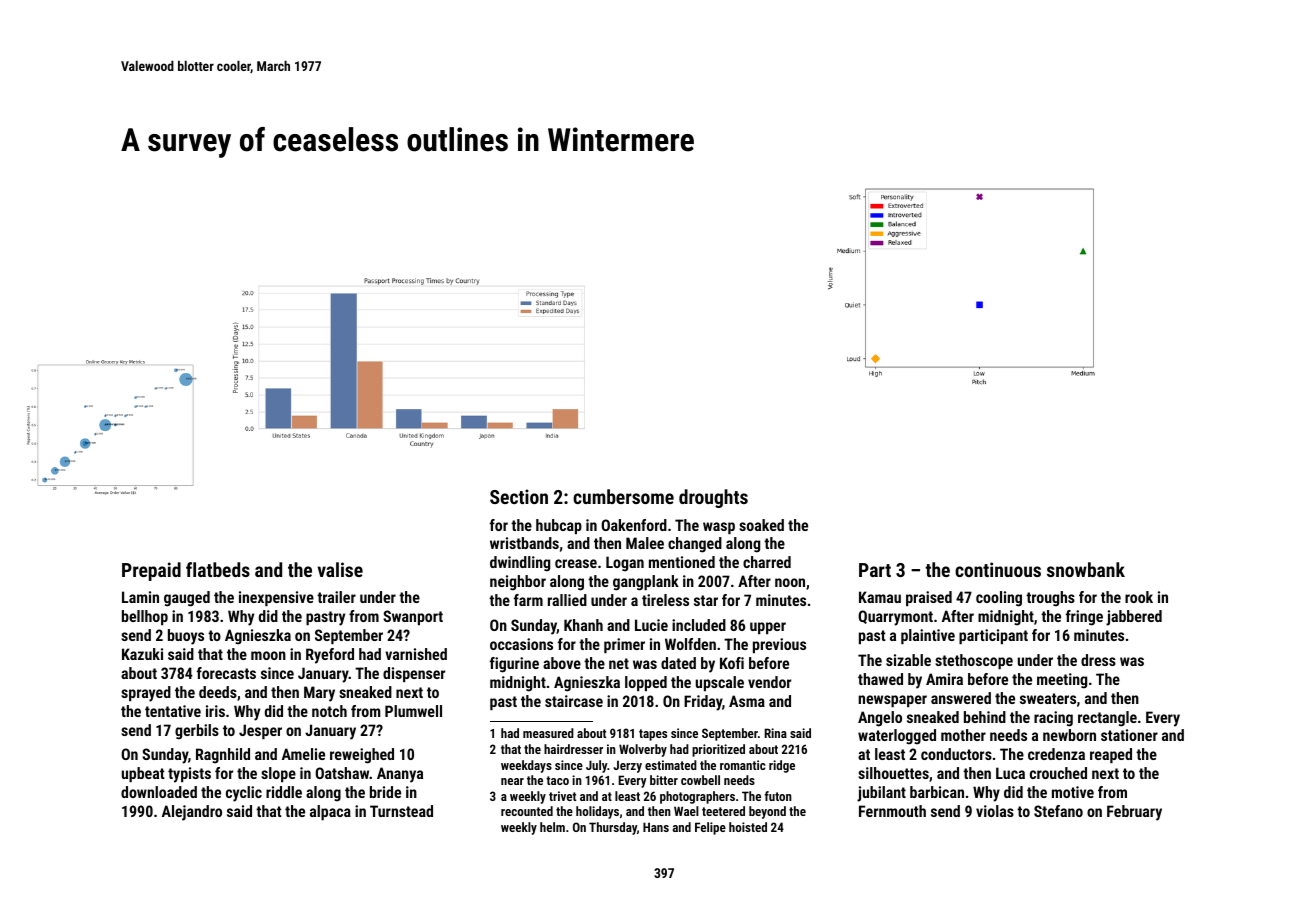 The height and width of the image is (924, 1308). What do you see at coordinates (998, 569) in the image?
I see `continuous` at bounding box center [998, 569].
